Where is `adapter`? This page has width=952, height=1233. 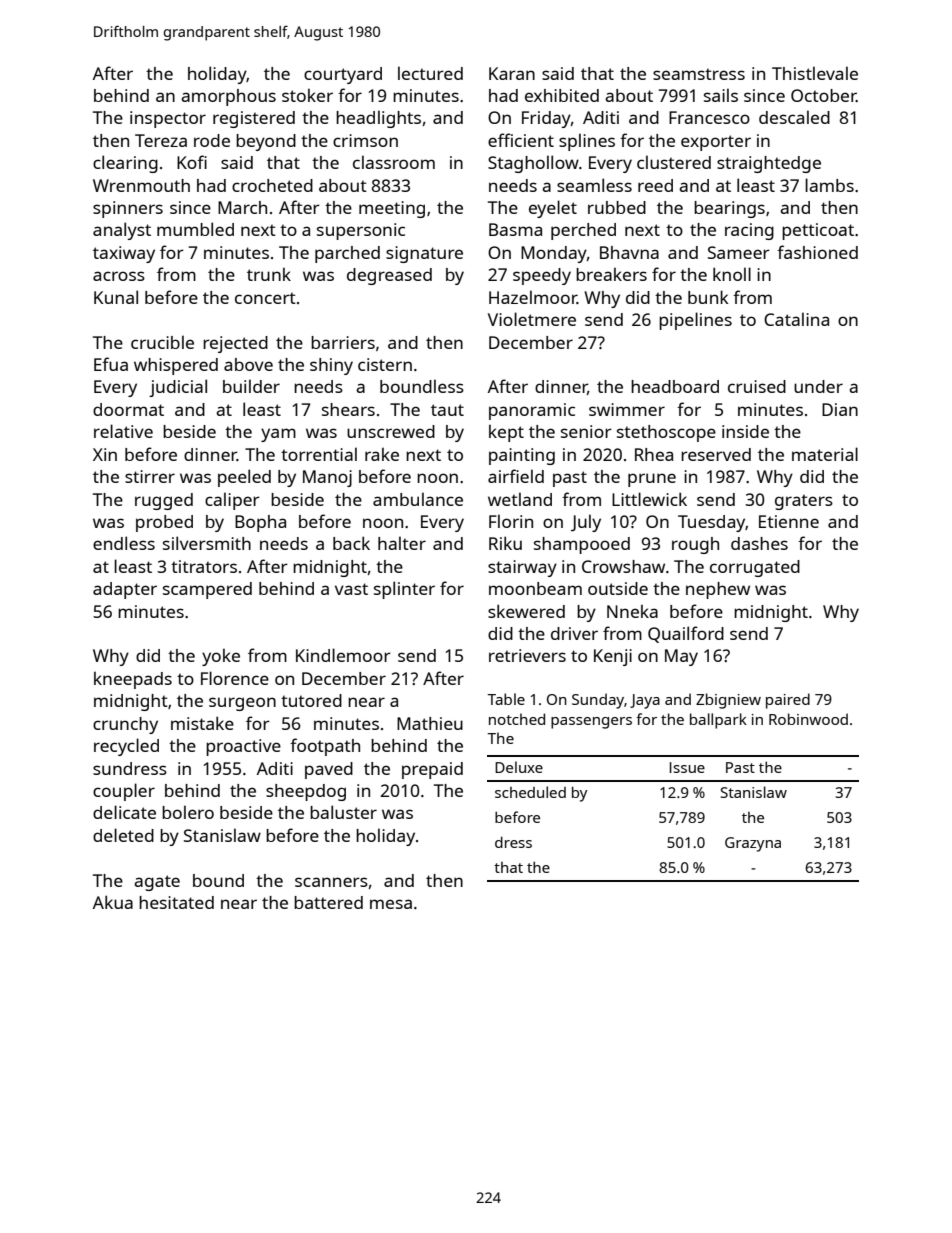
adapter is located at coordinates (125, 590).
